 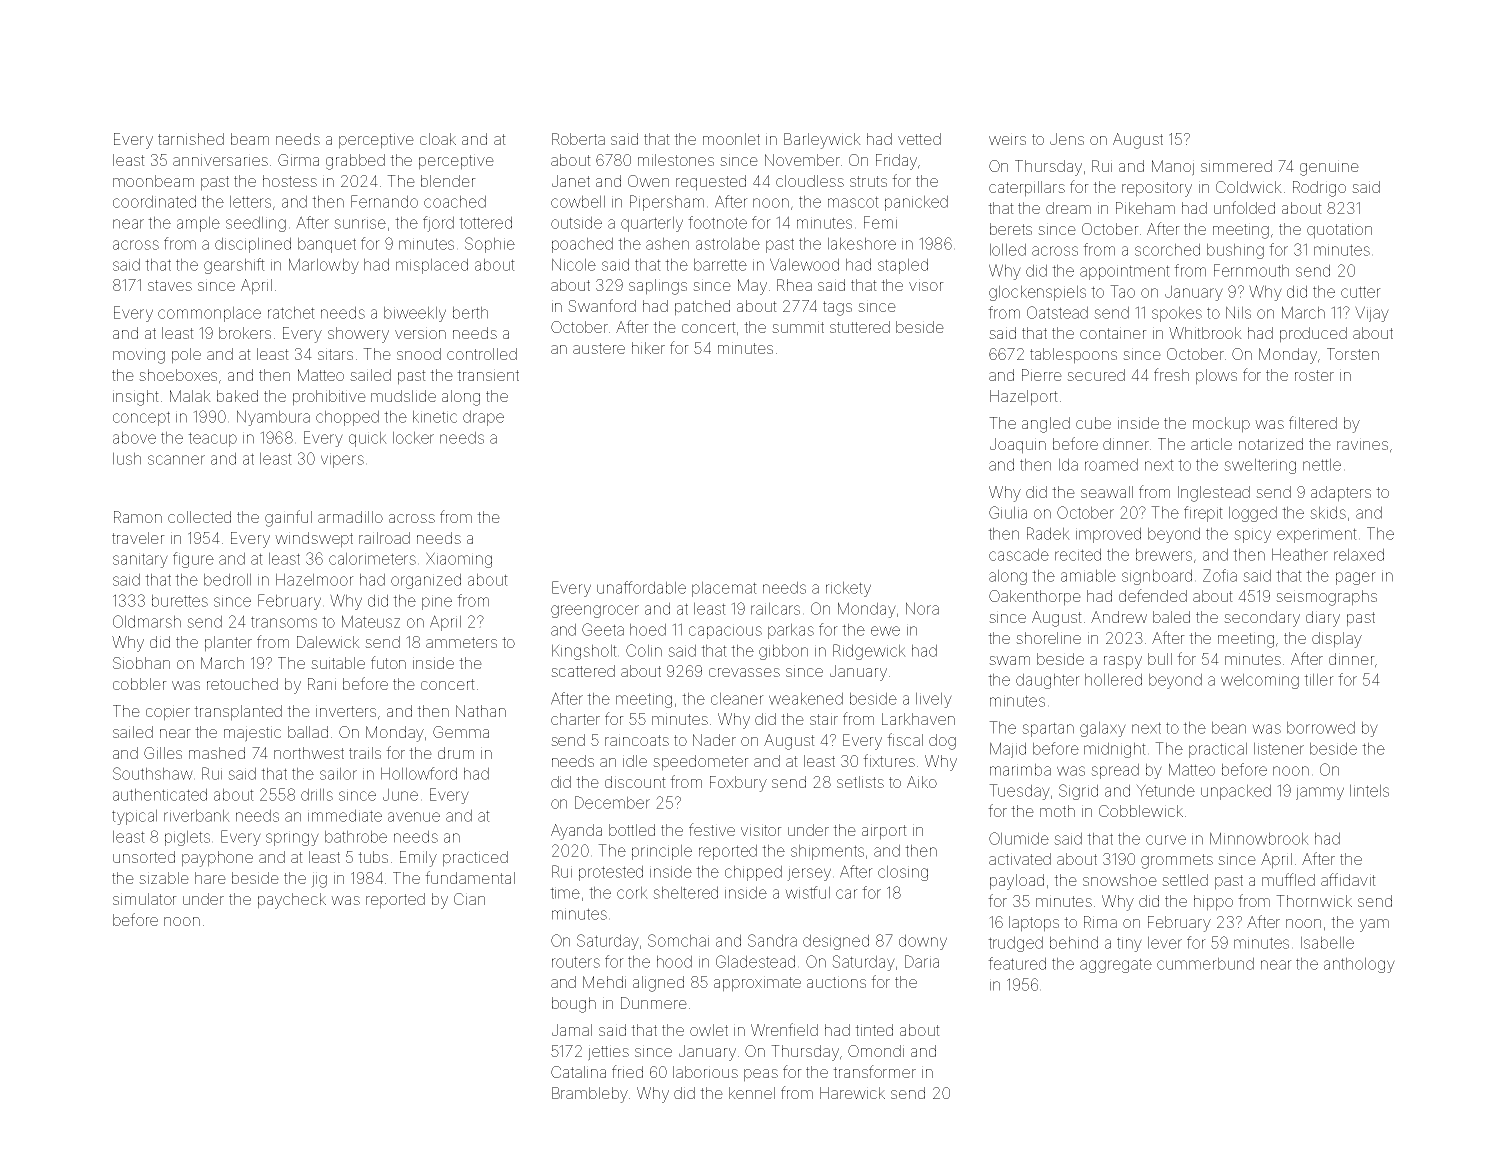 What do you see at coordinates (590, 1095) in the screenshot?
I see `Brambleby` at bounding box center [590, 1095].
